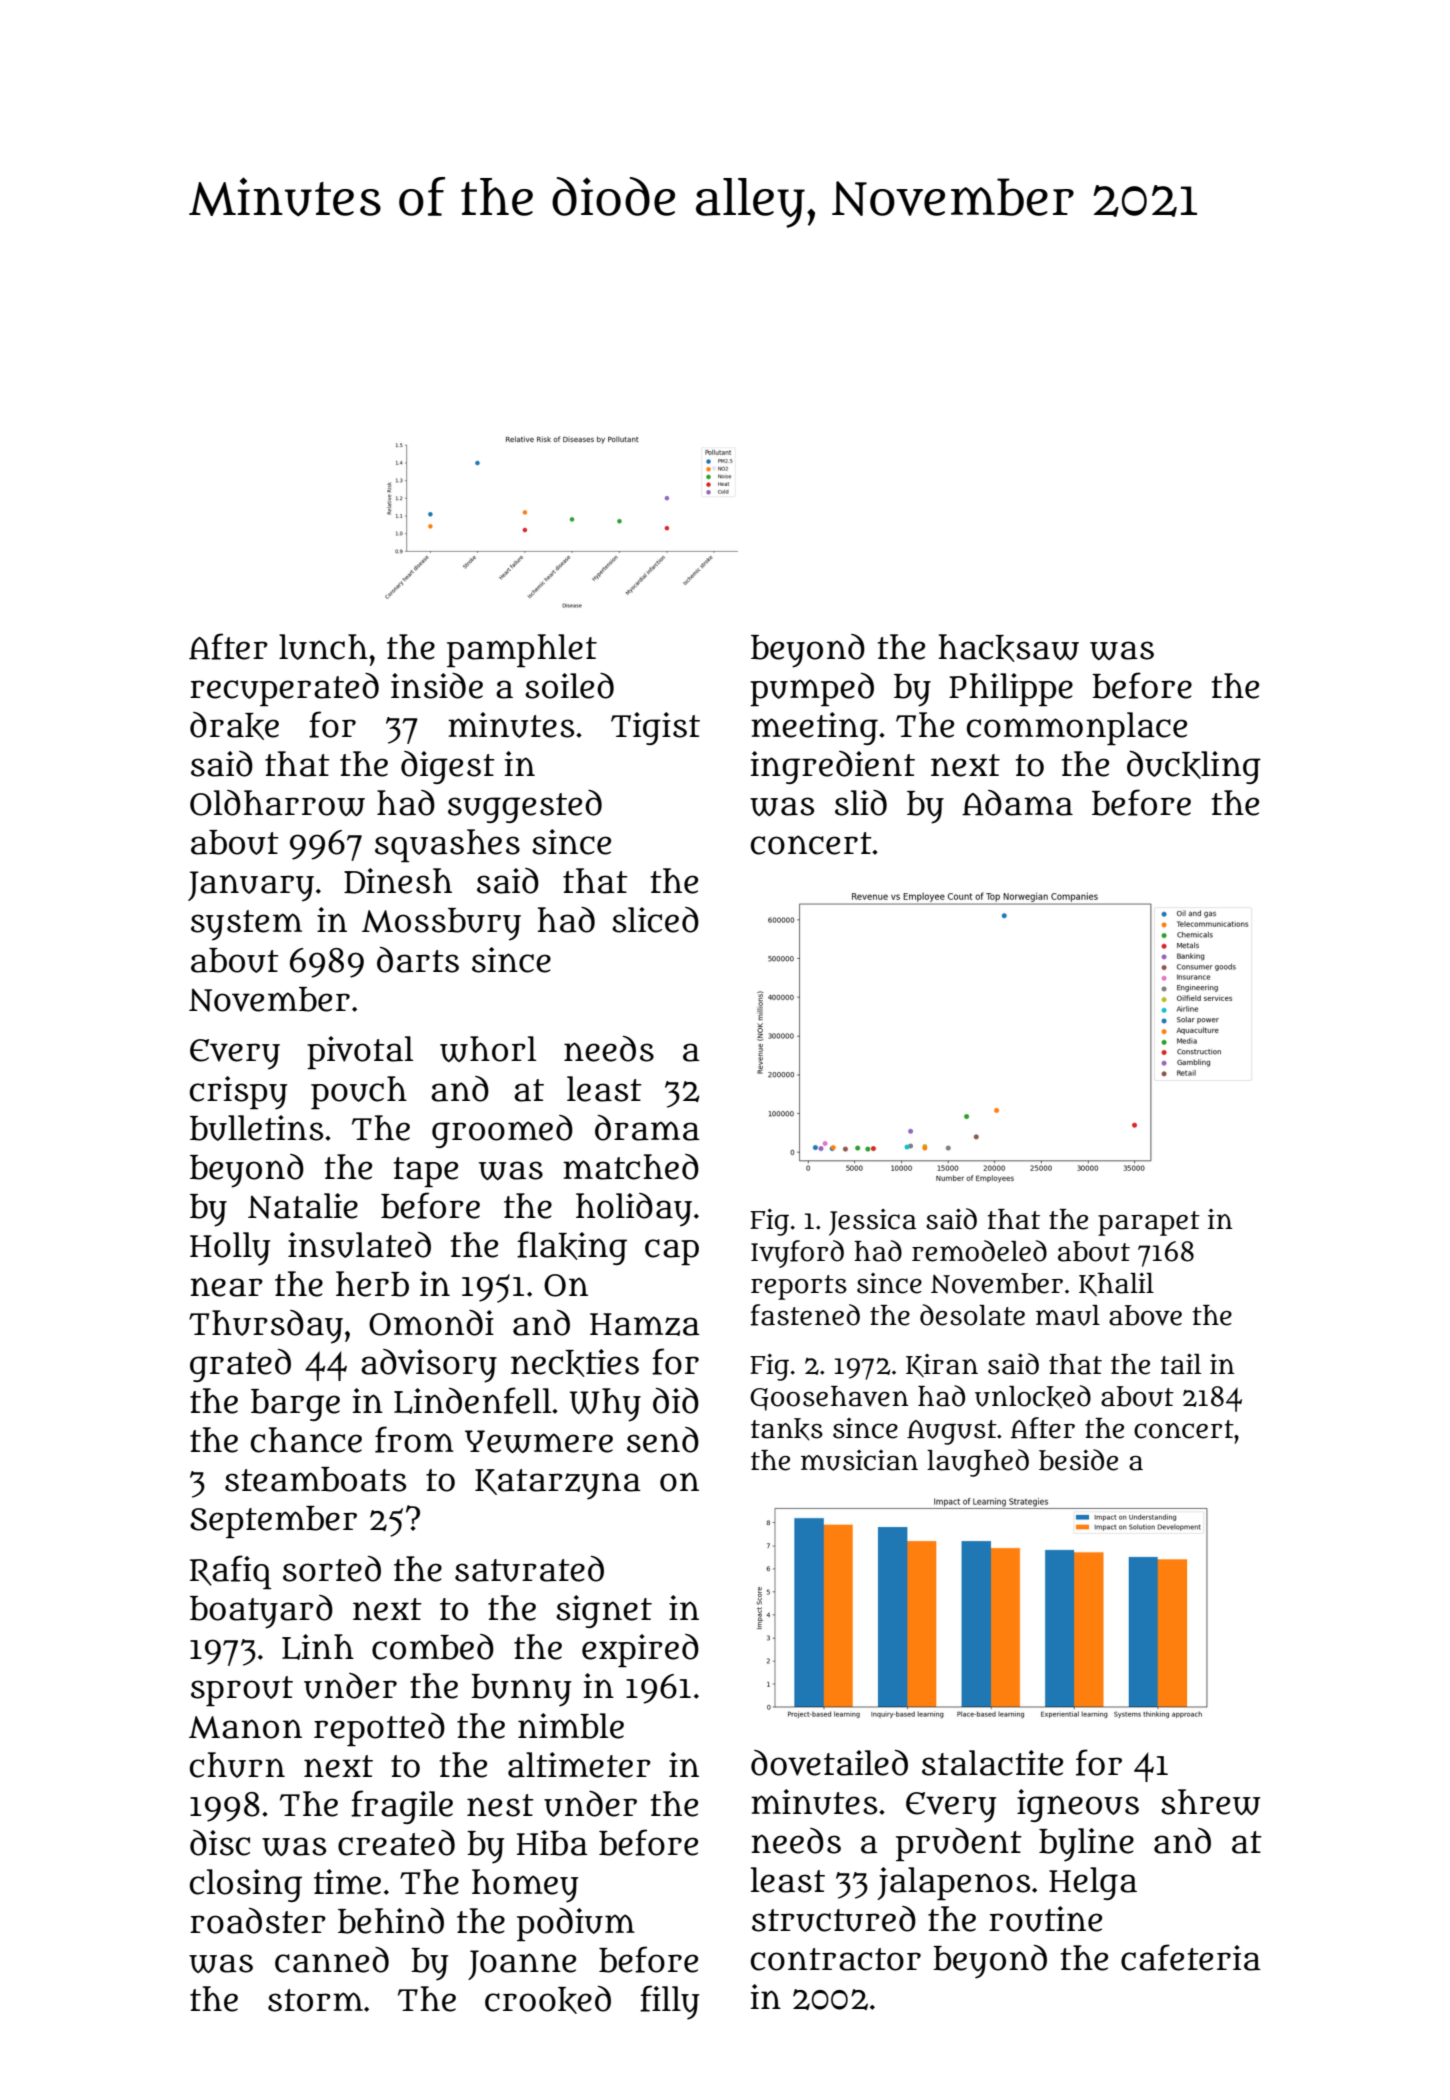 Image resolution: width=1450 pixels, height=2100 pixels. What do you see at coordinates (230, 1249) in the document?
I see `Holly` at bounding box center [230, 1249].
